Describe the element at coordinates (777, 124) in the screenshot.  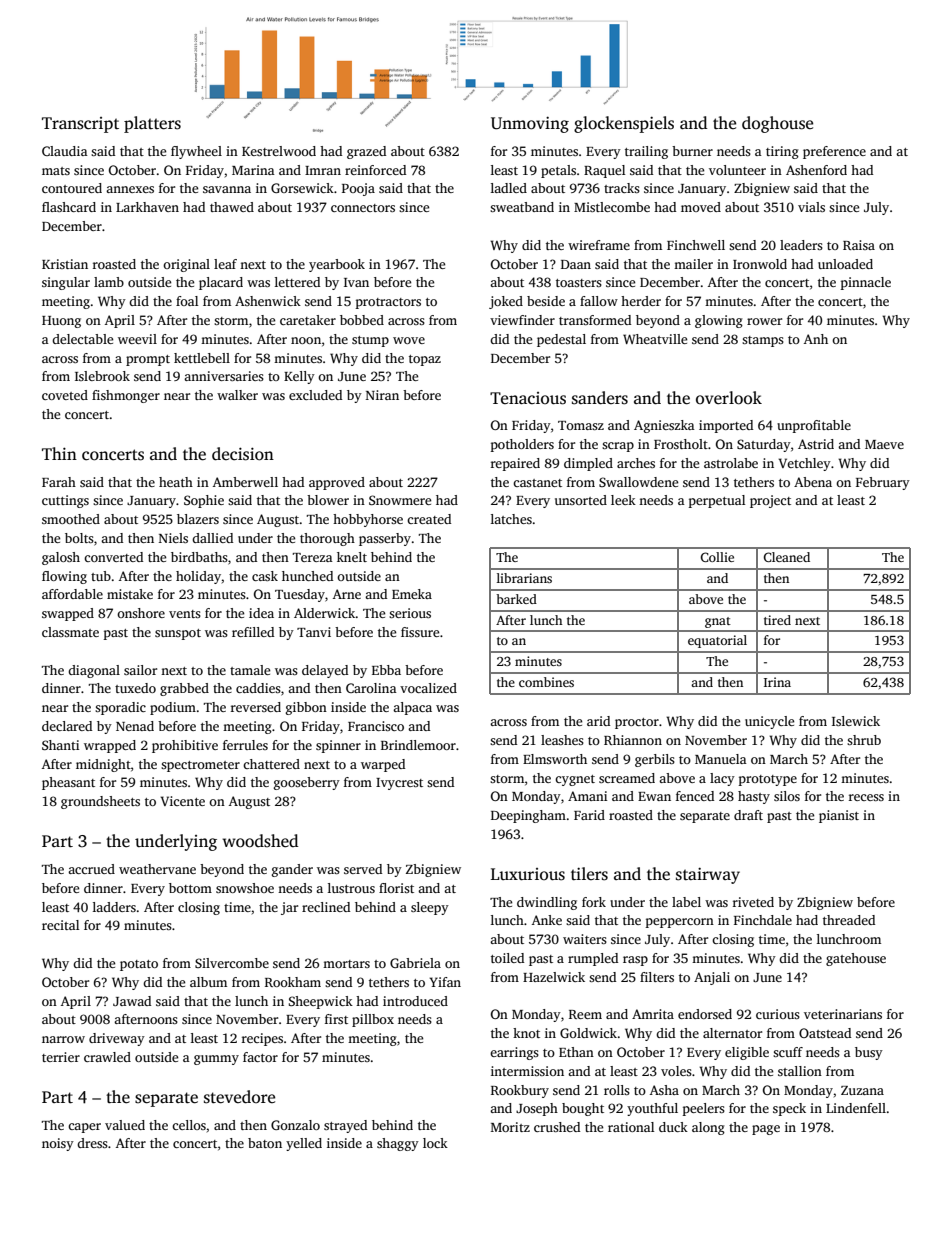
I see `doghouse` at that location.
